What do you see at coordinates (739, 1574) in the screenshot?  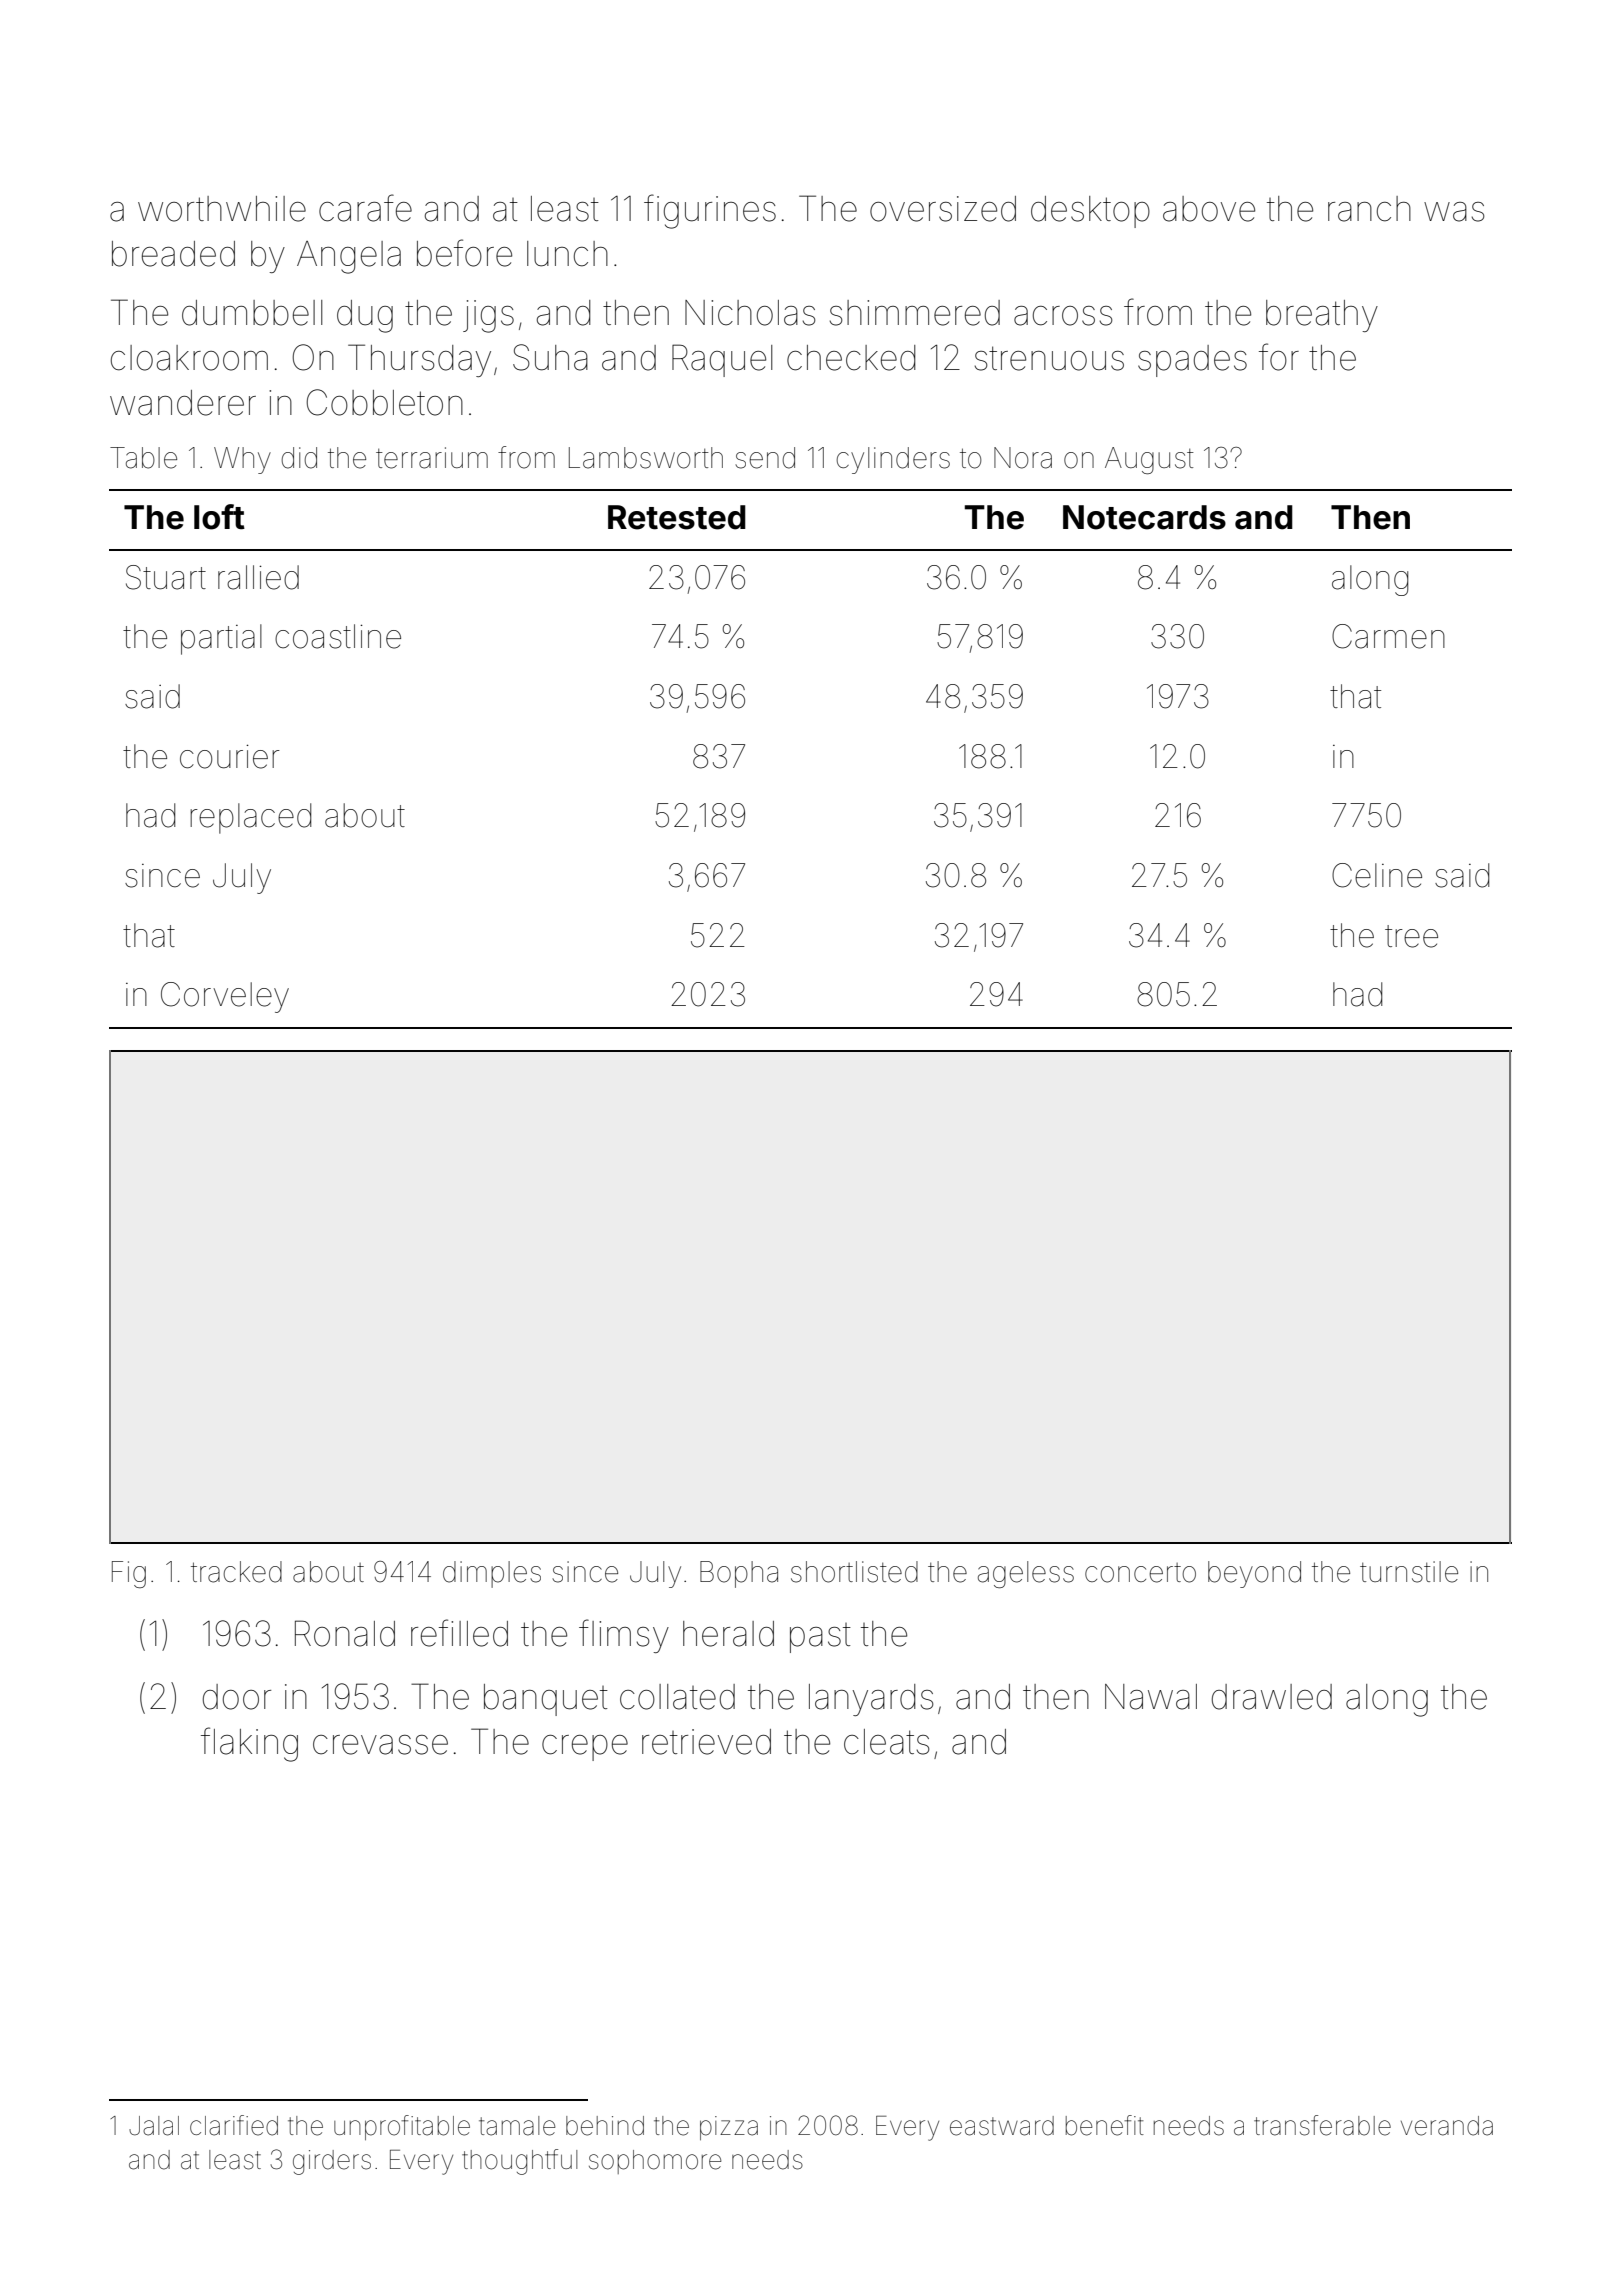 I see `Bopha` at bounding box center [739, 1574].
